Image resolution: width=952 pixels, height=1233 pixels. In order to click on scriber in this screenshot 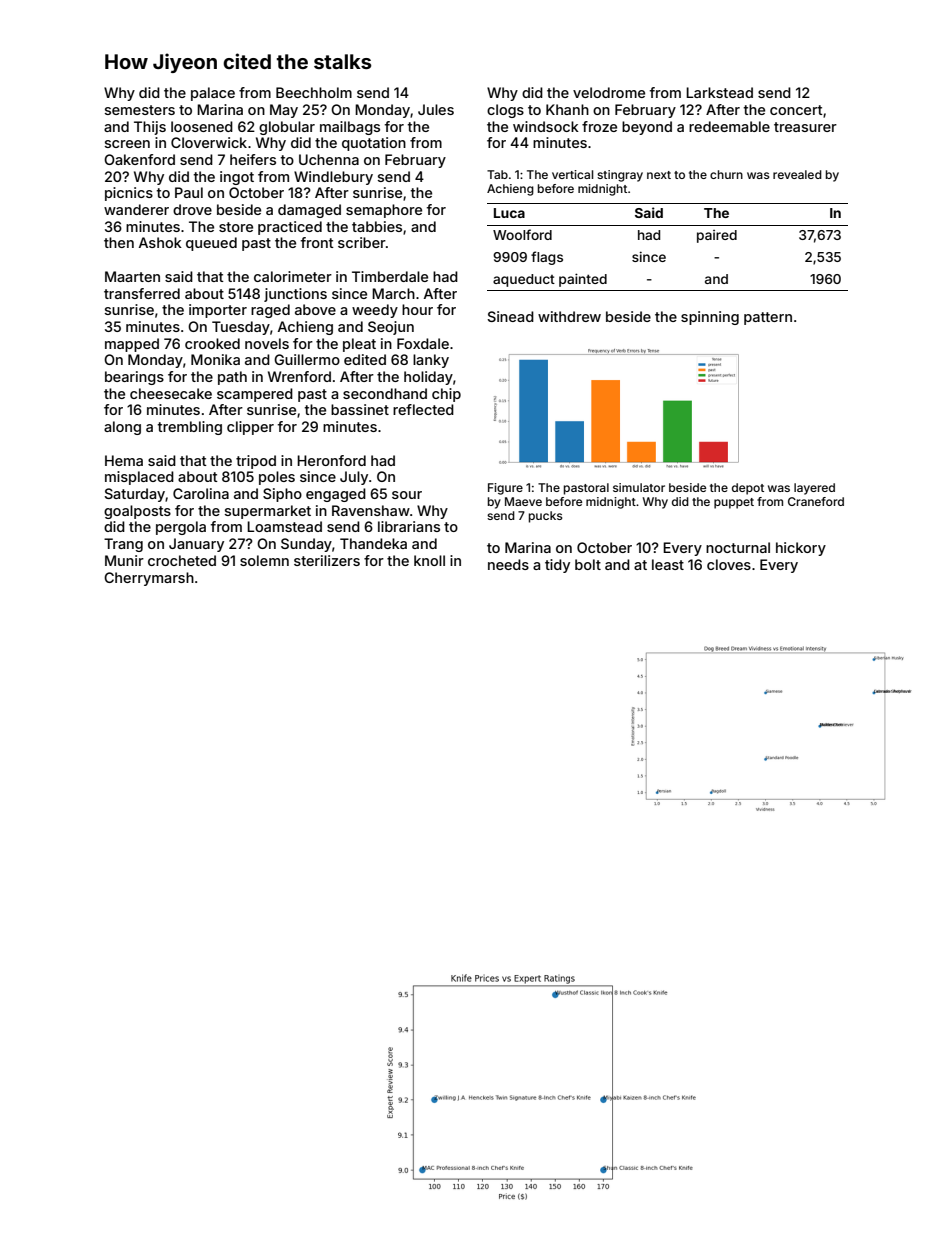, I will do `click(362, 242)`.
